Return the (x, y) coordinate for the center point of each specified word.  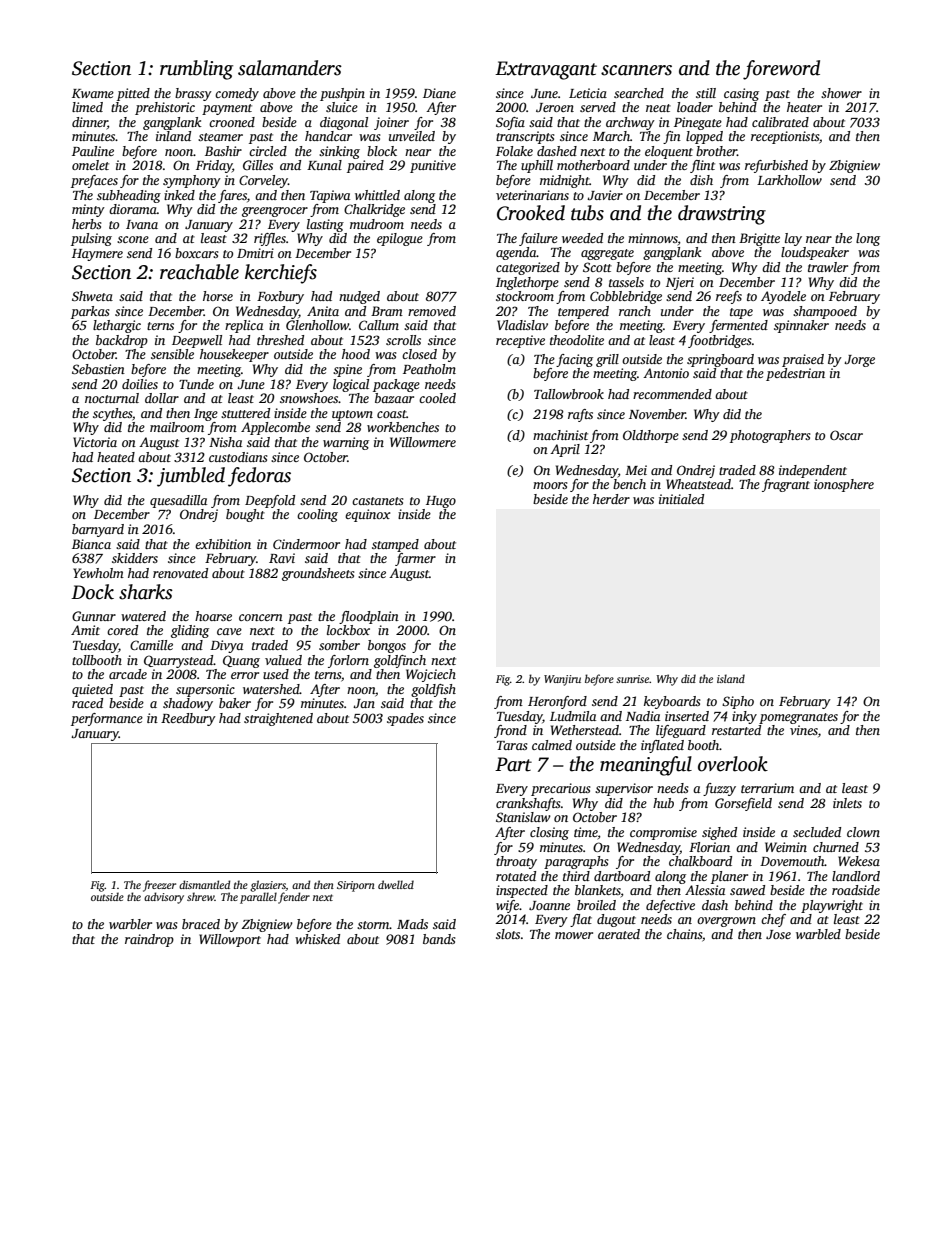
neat (658, 108)
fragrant (786, 485)
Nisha (225, 442)
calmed (552, 745)
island (731, 678)
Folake (514, 151)
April (565, 450)
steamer (220, 137)
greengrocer (275, 212)
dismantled (204, 884)
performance (107, 719)
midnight (565, 181)
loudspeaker (815, 253)
